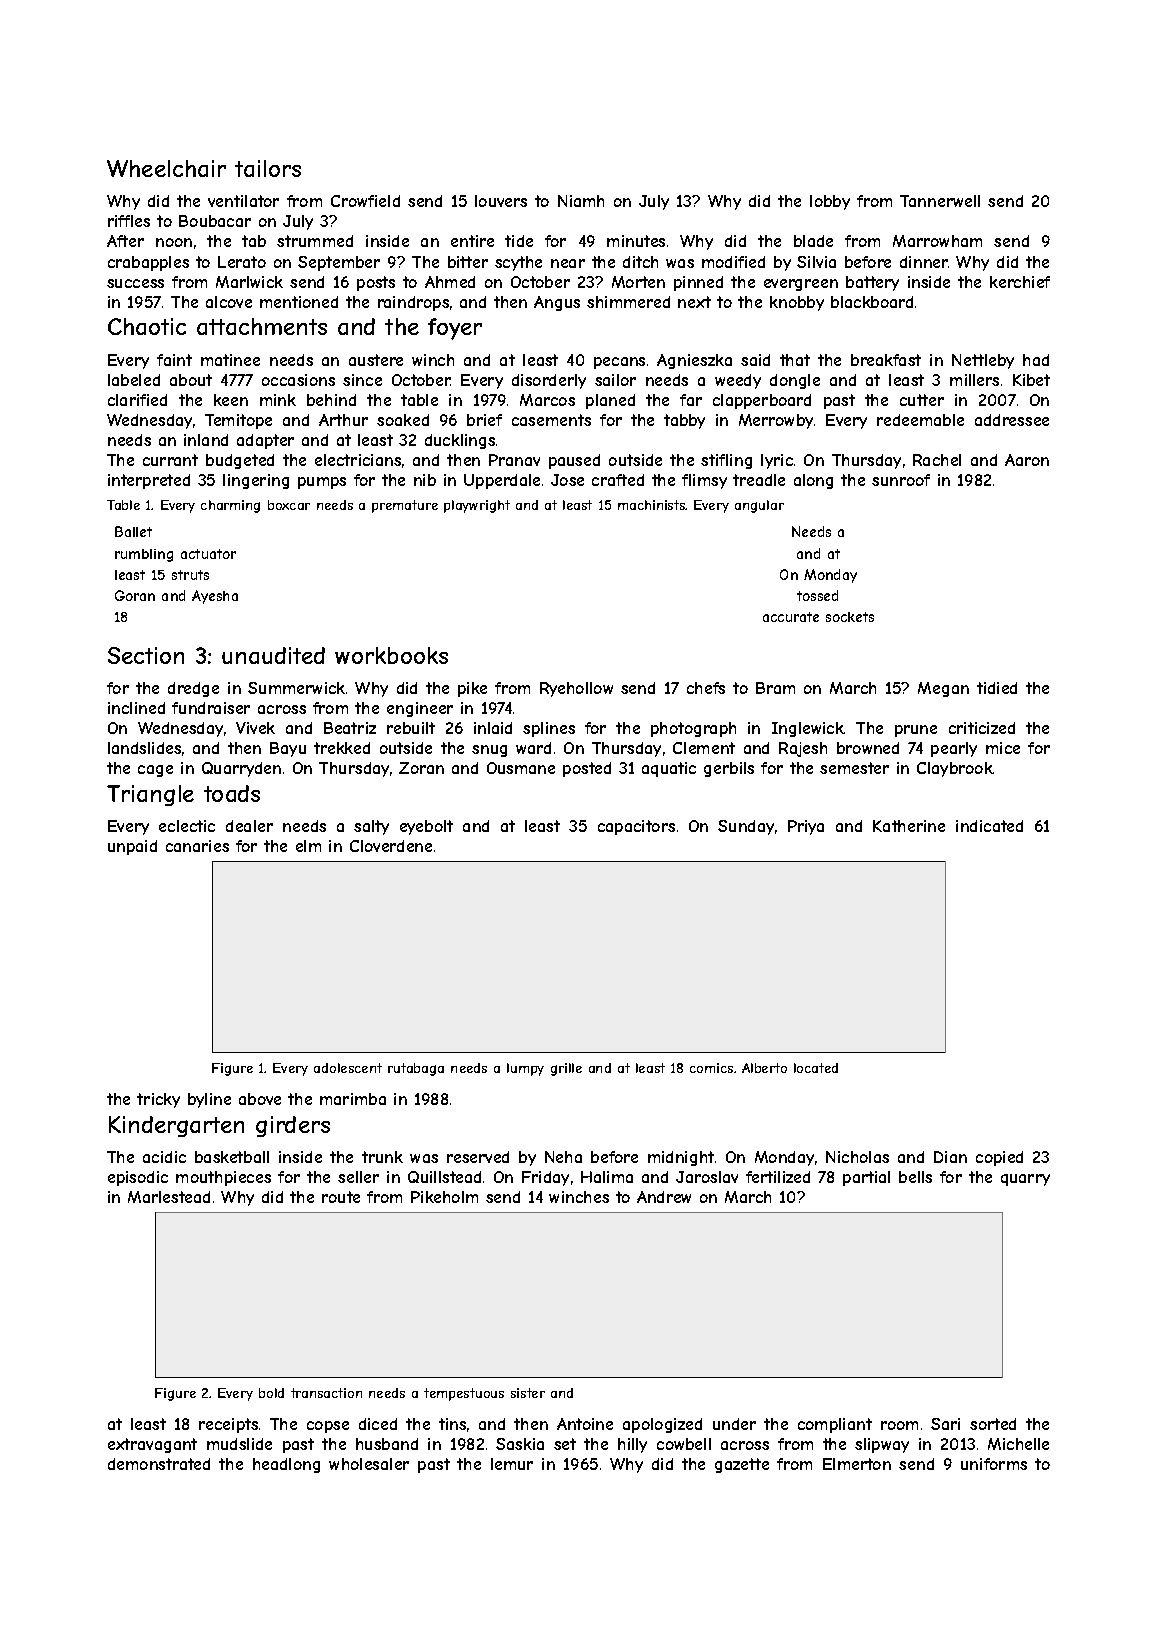 The width and height of the screenshot is (1158, 1638). I want to click on episodic, so click(138, 1178).
